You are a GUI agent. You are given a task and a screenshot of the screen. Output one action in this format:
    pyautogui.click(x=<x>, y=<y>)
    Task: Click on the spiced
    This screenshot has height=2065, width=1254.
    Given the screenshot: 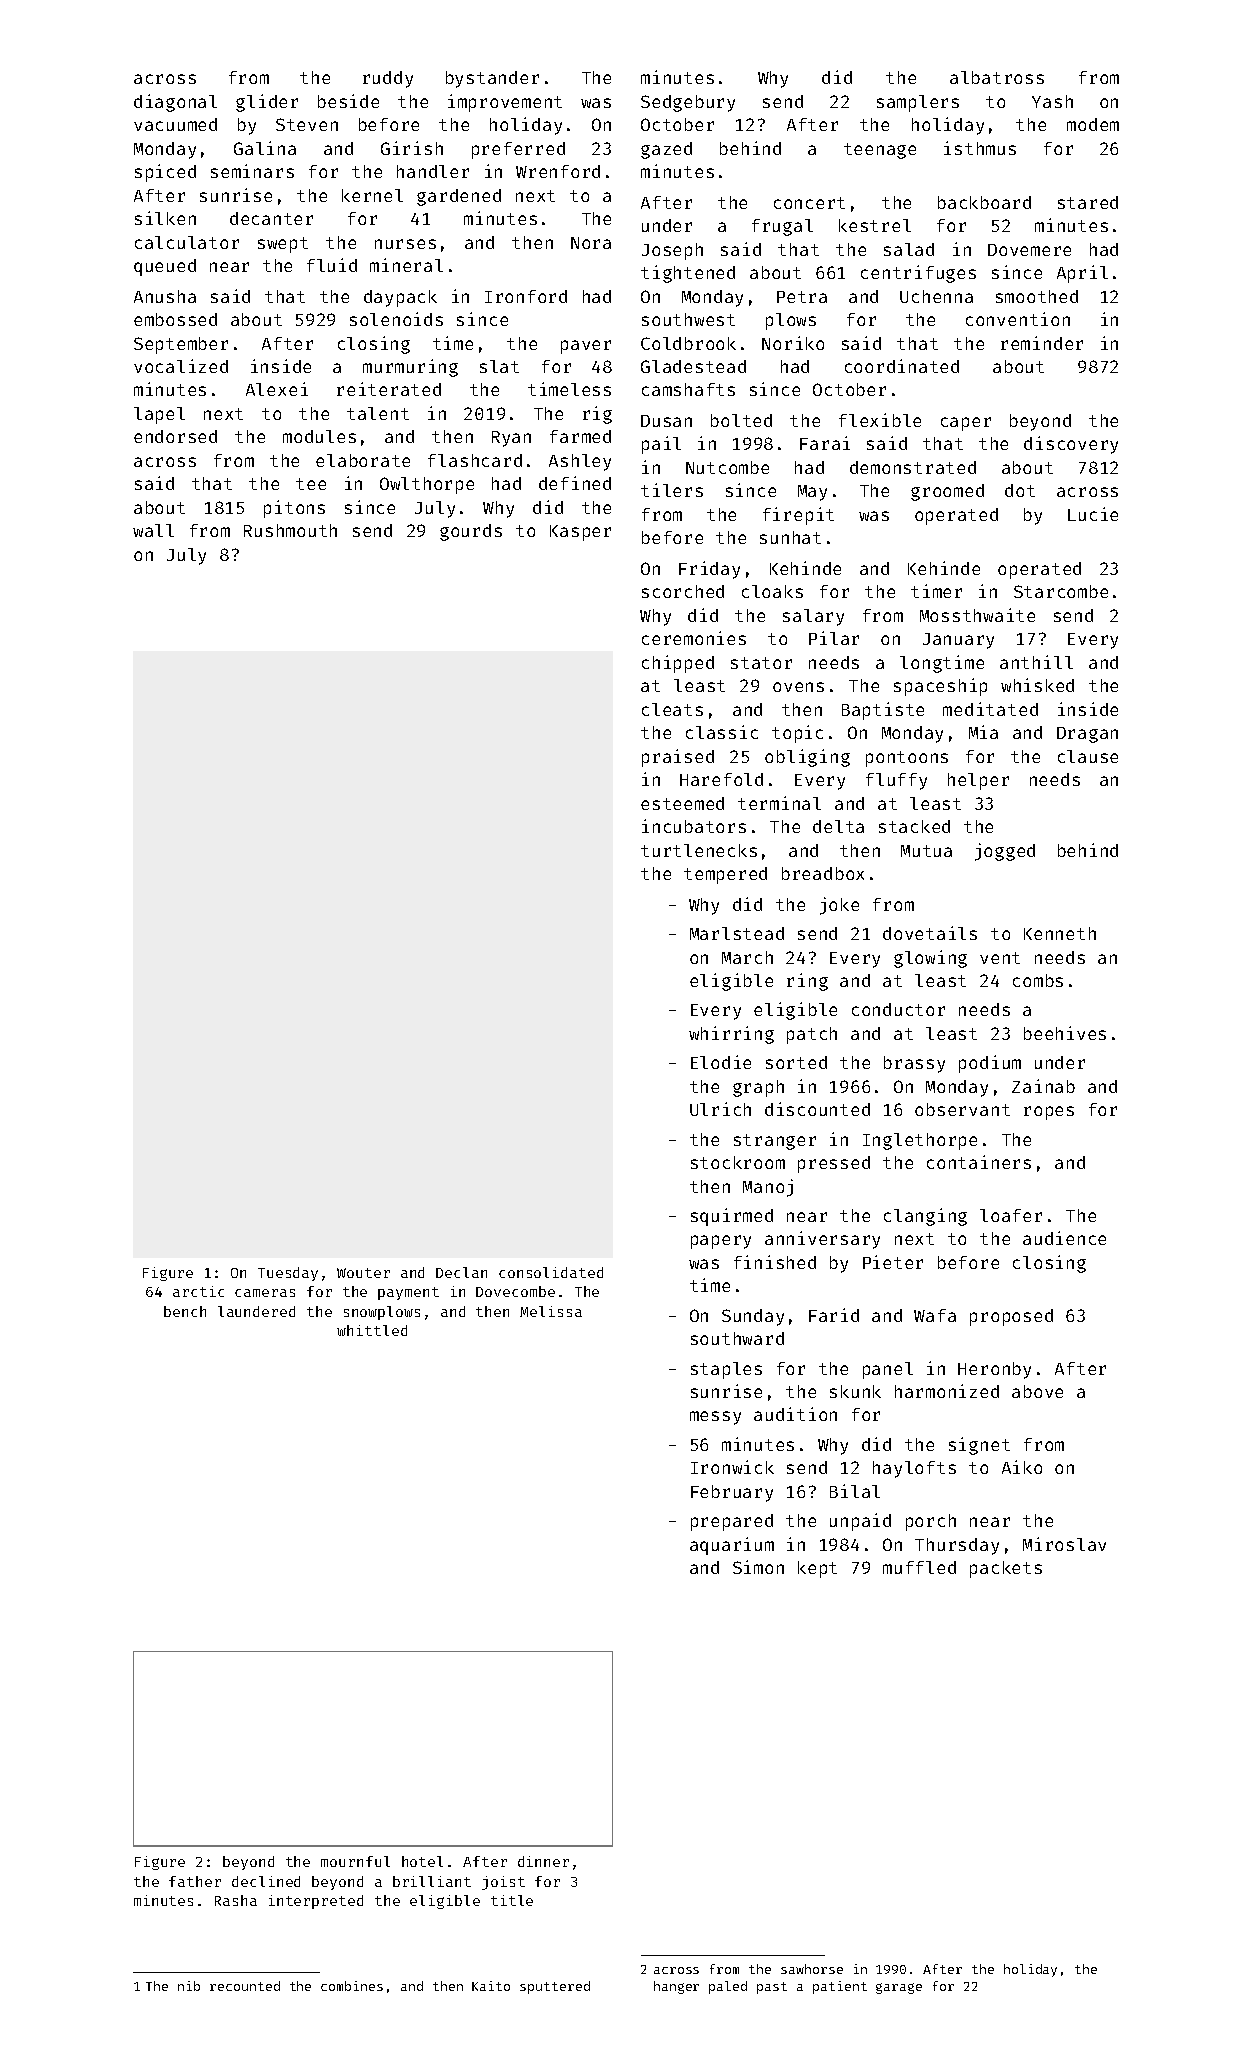 What is the action you would take?
    pyautogui.click(x=165, y=173)
